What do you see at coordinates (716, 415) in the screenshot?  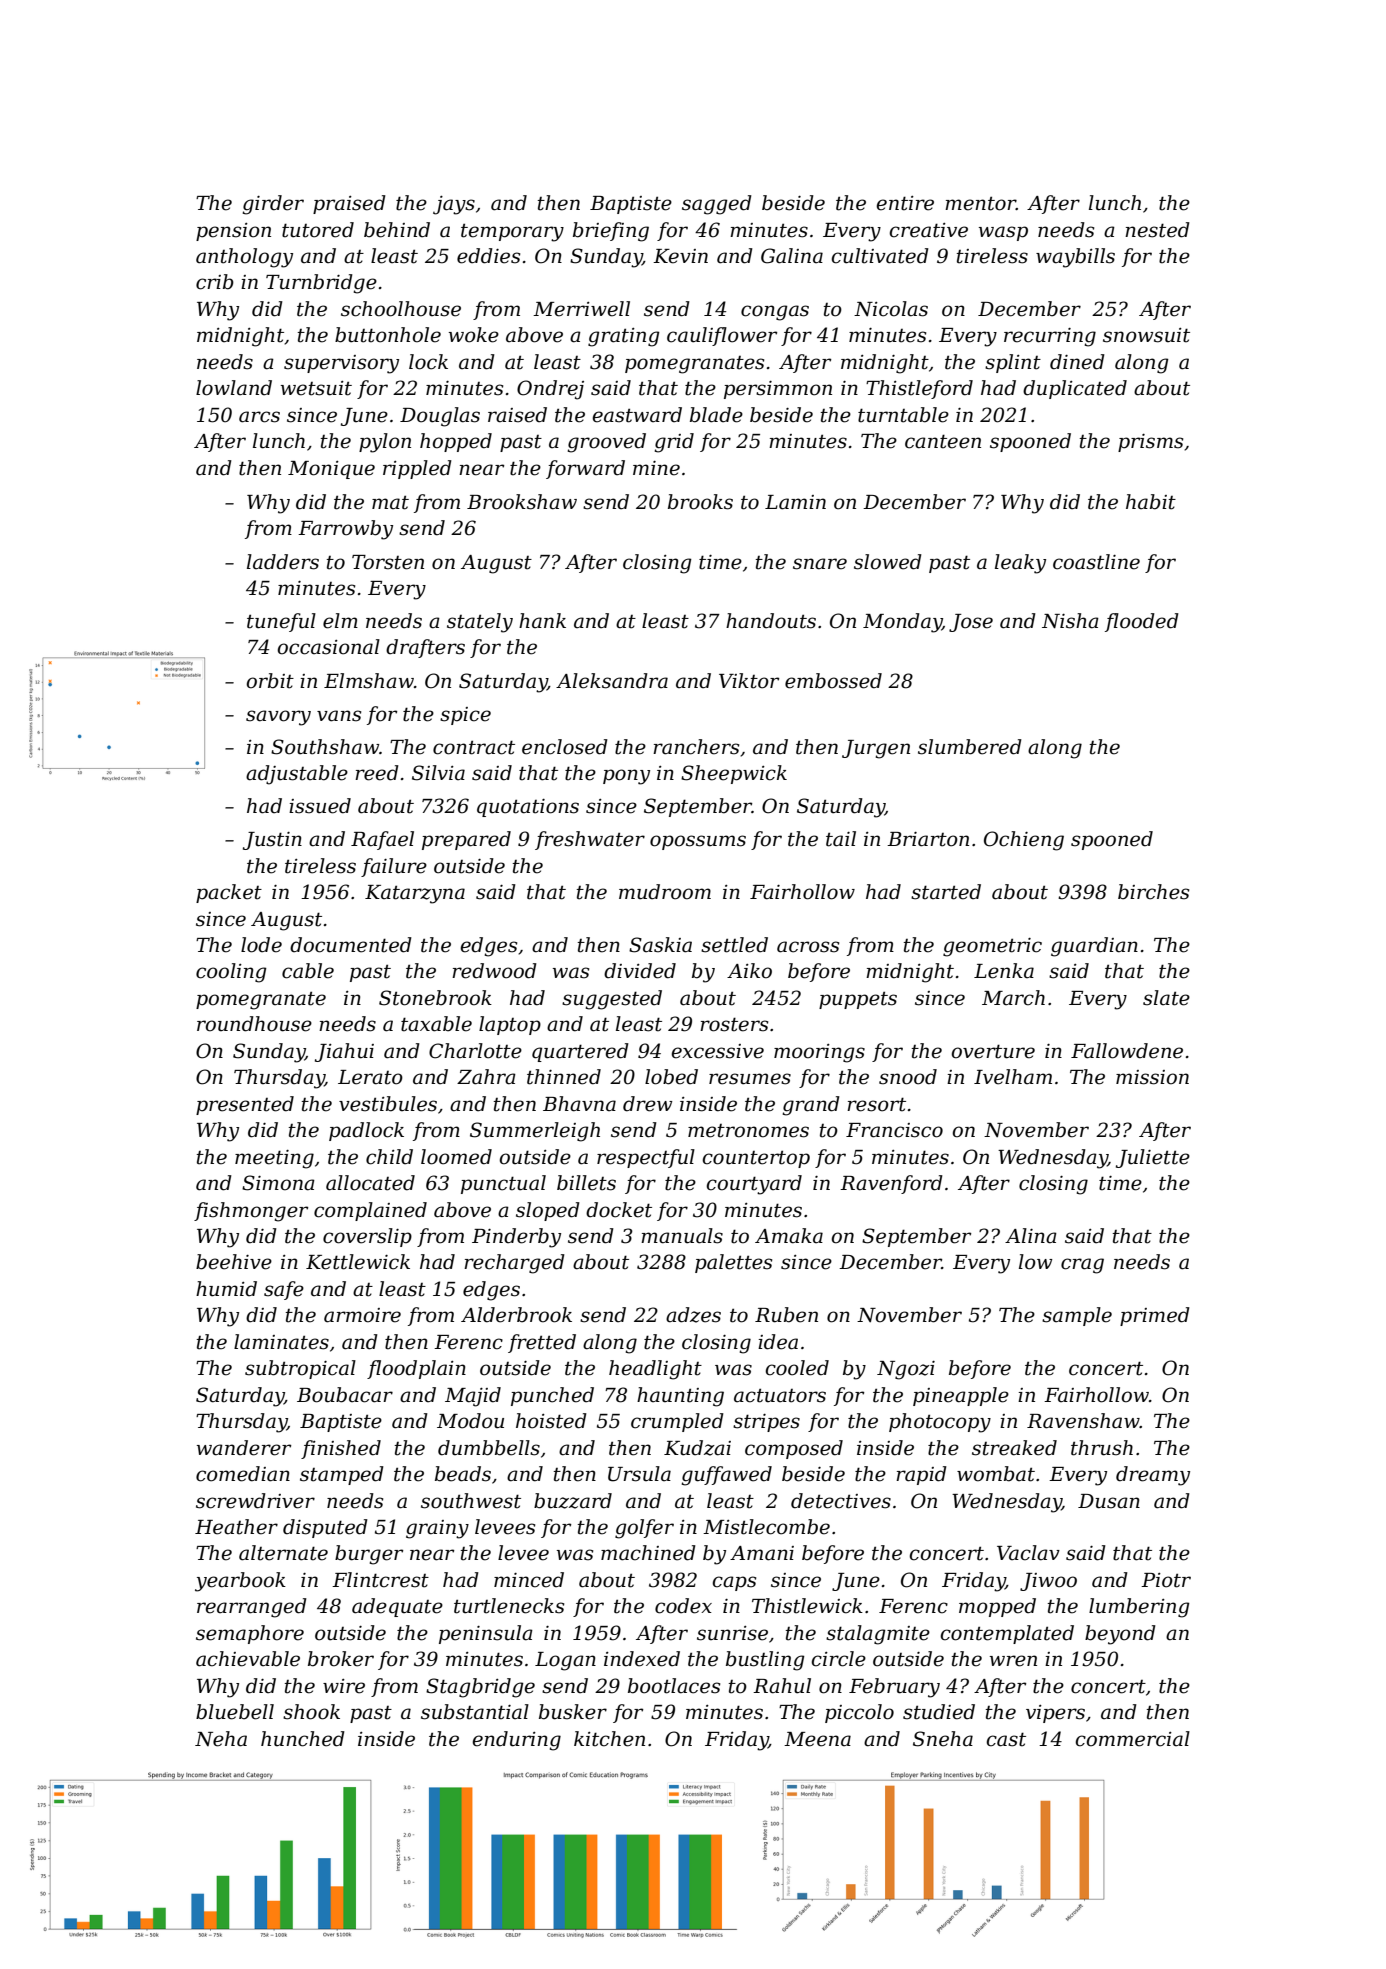 I see `blade` at bounding box center [716, 415].
